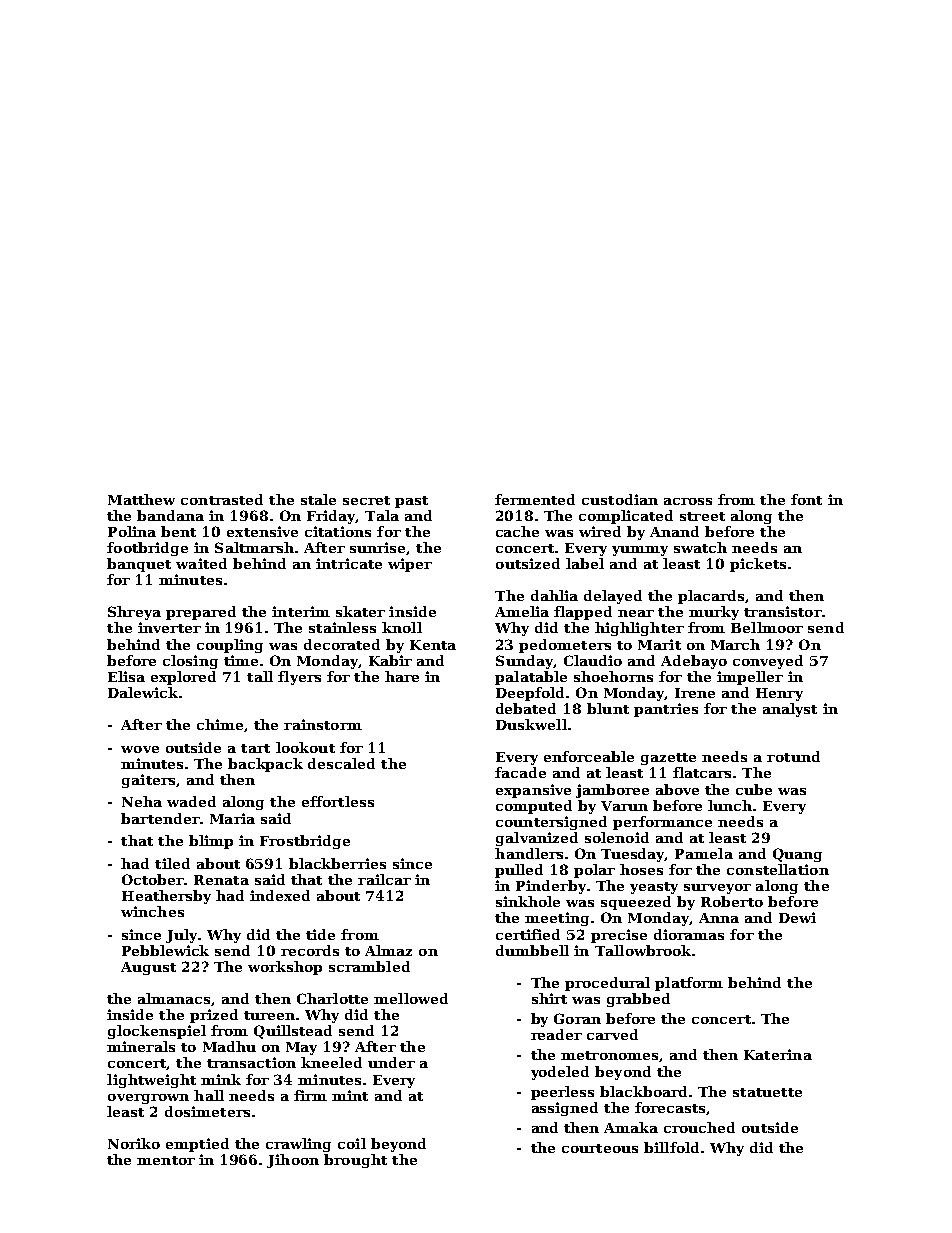 Image resolution: width=952 pixels, height=1233 pixels. What do you see at coordinates (714, 613) in the screenshot?
I see `murky` at bounding box center [714, 613].
